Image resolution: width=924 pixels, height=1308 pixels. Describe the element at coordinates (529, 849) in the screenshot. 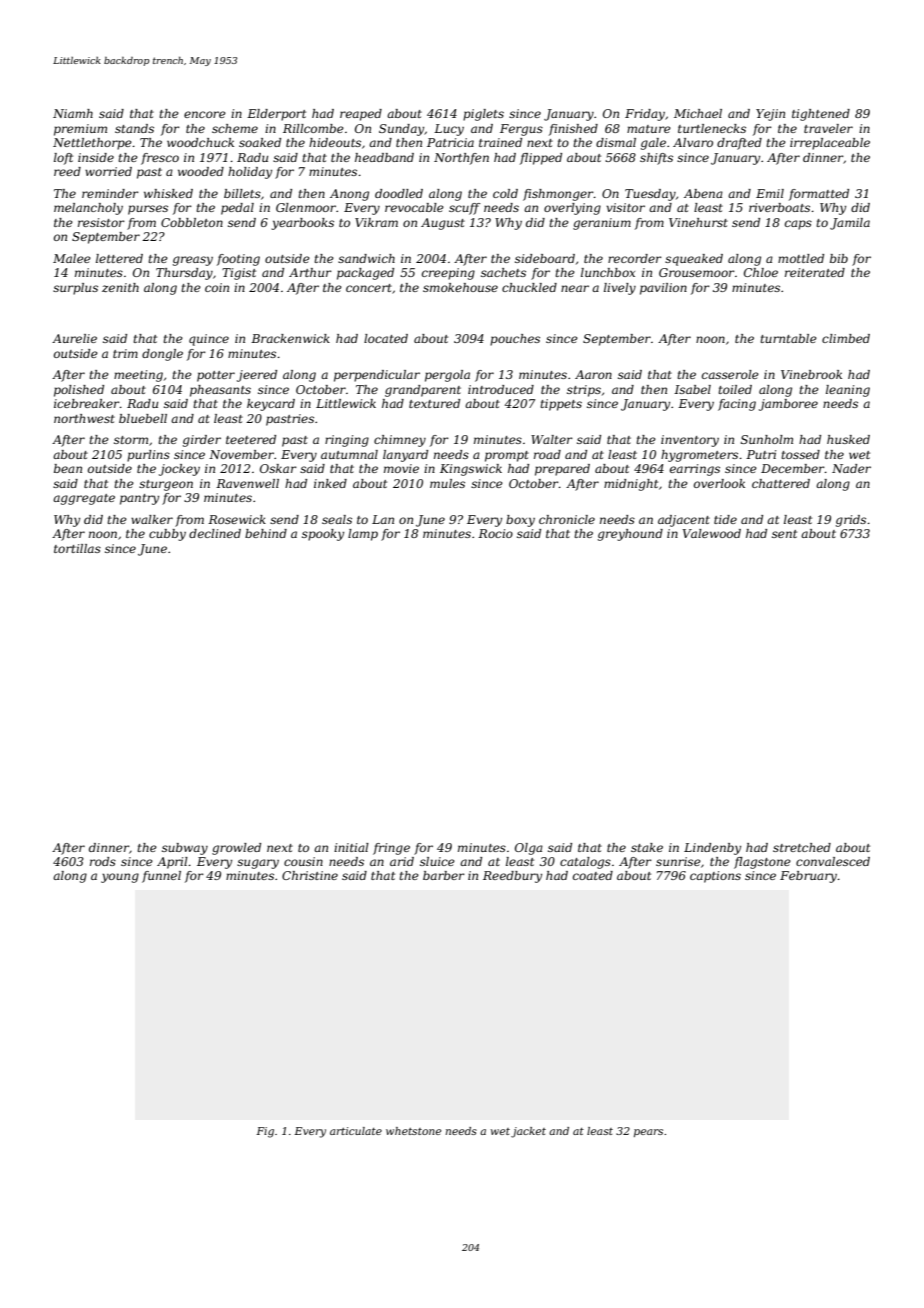

I see `Olga` at that location.
